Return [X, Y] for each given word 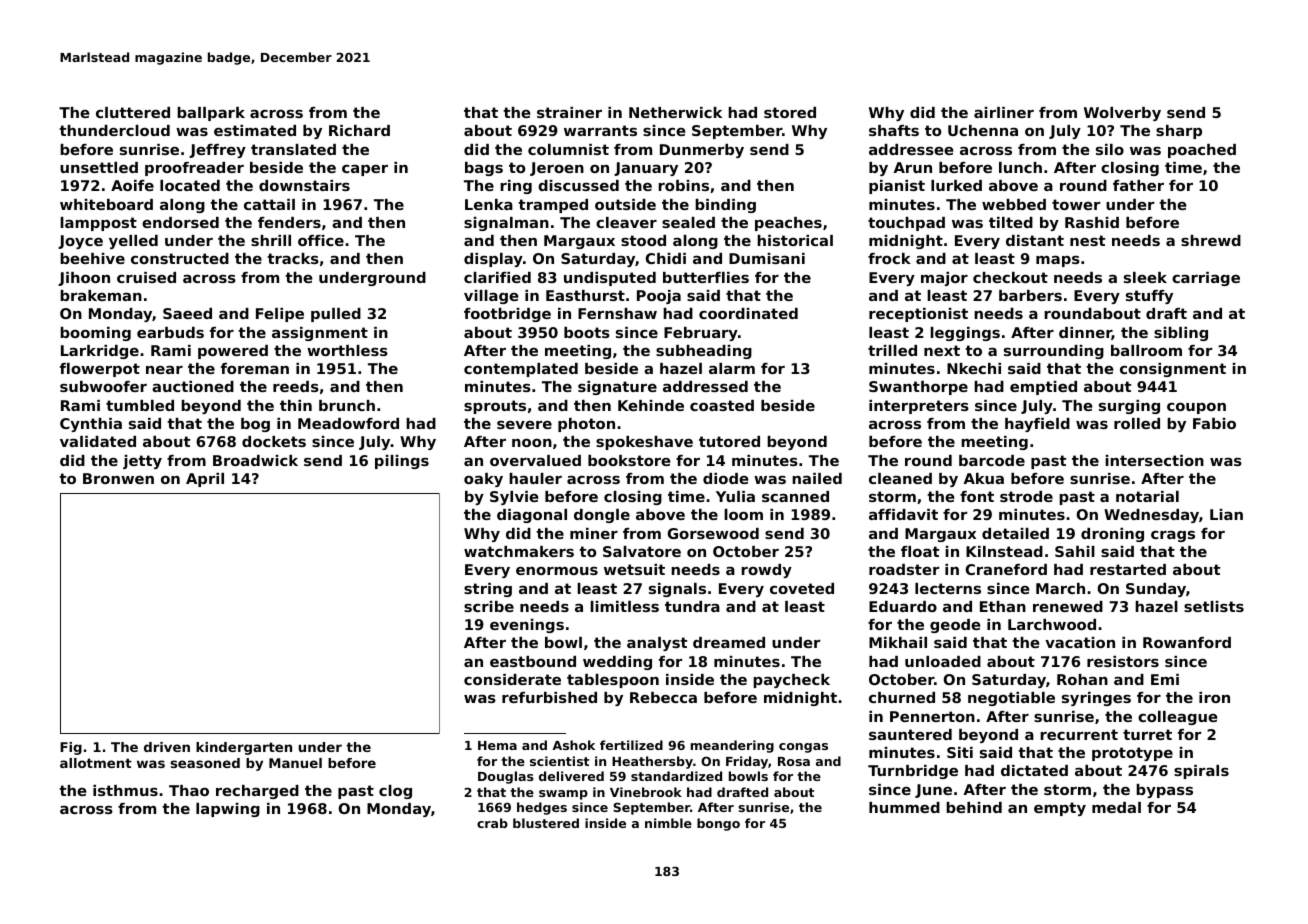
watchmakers [519, 551]
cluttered [133, 112]
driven [167, 747]
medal [1116, 807]
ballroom [1146, 350]
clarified [497, 277]
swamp [563, 795]
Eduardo [903, 606]
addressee [911, 149]
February [701, 334]
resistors [1123, 661]
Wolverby [1122, 114]
